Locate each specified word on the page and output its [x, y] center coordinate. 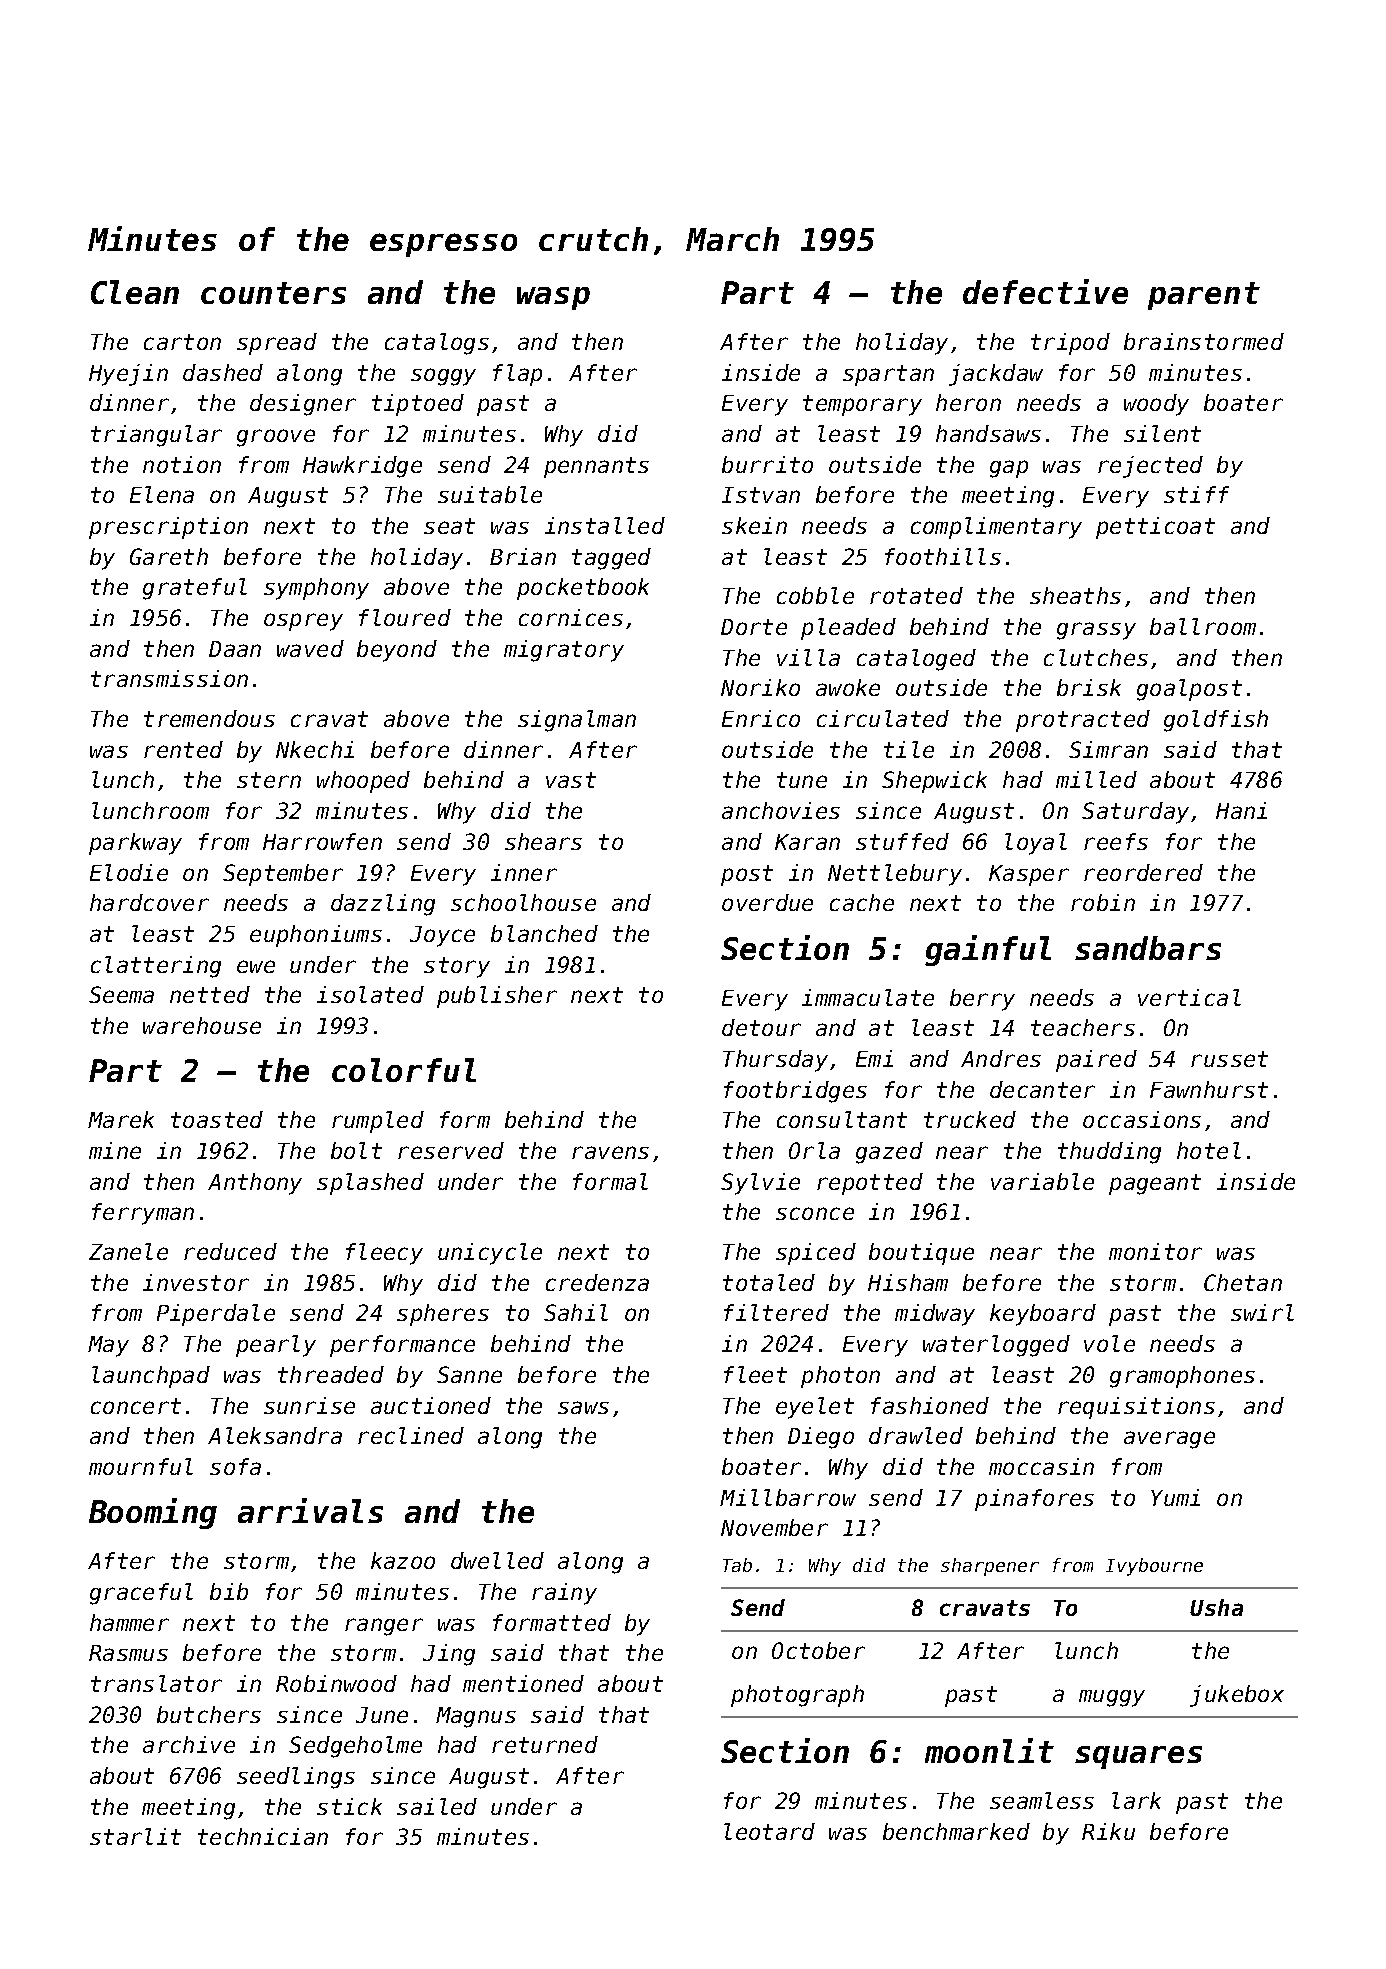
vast [571, 780]
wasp [553, 298]
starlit [135, 1836]
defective [1045, 291]
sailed [437, 1806]
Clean [135, 292]
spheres [443, 1315]
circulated [883, 718]
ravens [610, 1152]
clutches [1096, 657]
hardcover [149, 902]
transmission [169, 678]
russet [1229, 1059]
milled [1096, 779]
